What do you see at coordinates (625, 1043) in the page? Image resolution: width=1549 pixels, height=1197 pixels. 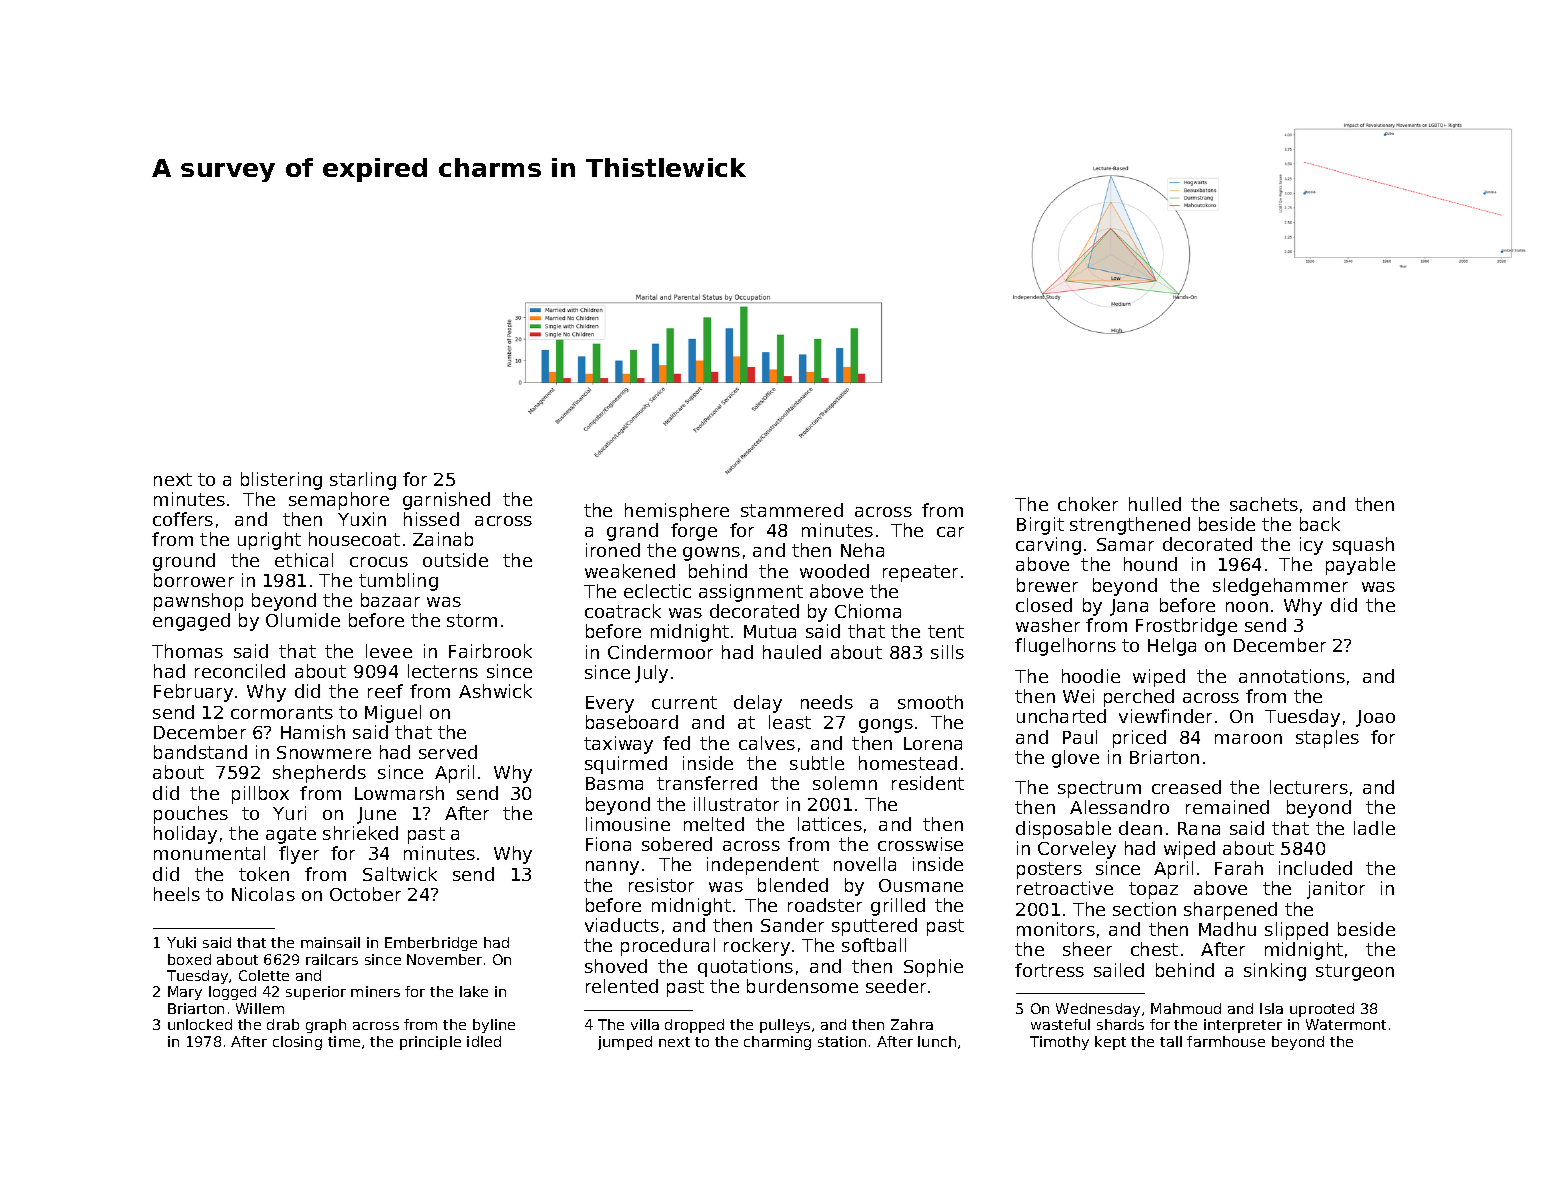 I see `jumped` at bounding box center [625, 1043].
